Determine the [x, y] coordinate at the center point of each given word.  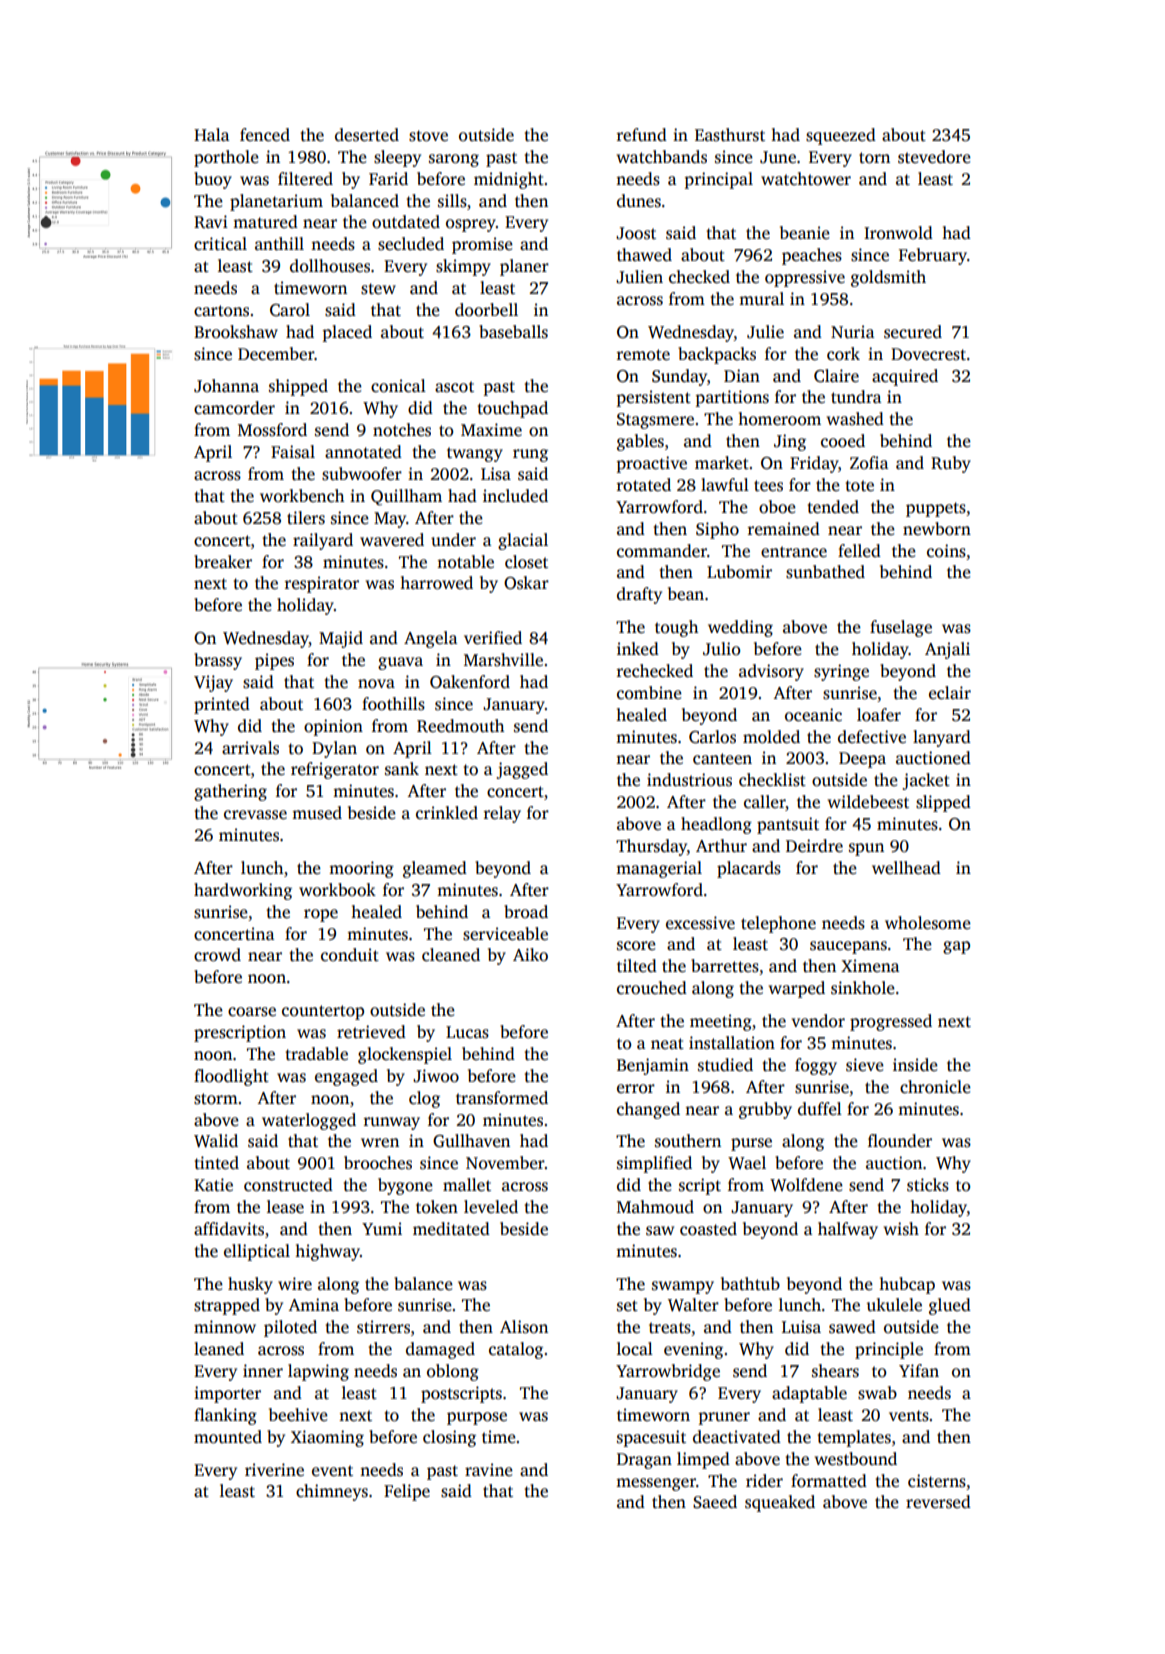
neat [667, 1043]
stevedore [934, 157]
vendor [818, 1021]
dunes [639, 201]
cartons [221, 311]
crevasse [255, 815]
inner [263, 1370]
